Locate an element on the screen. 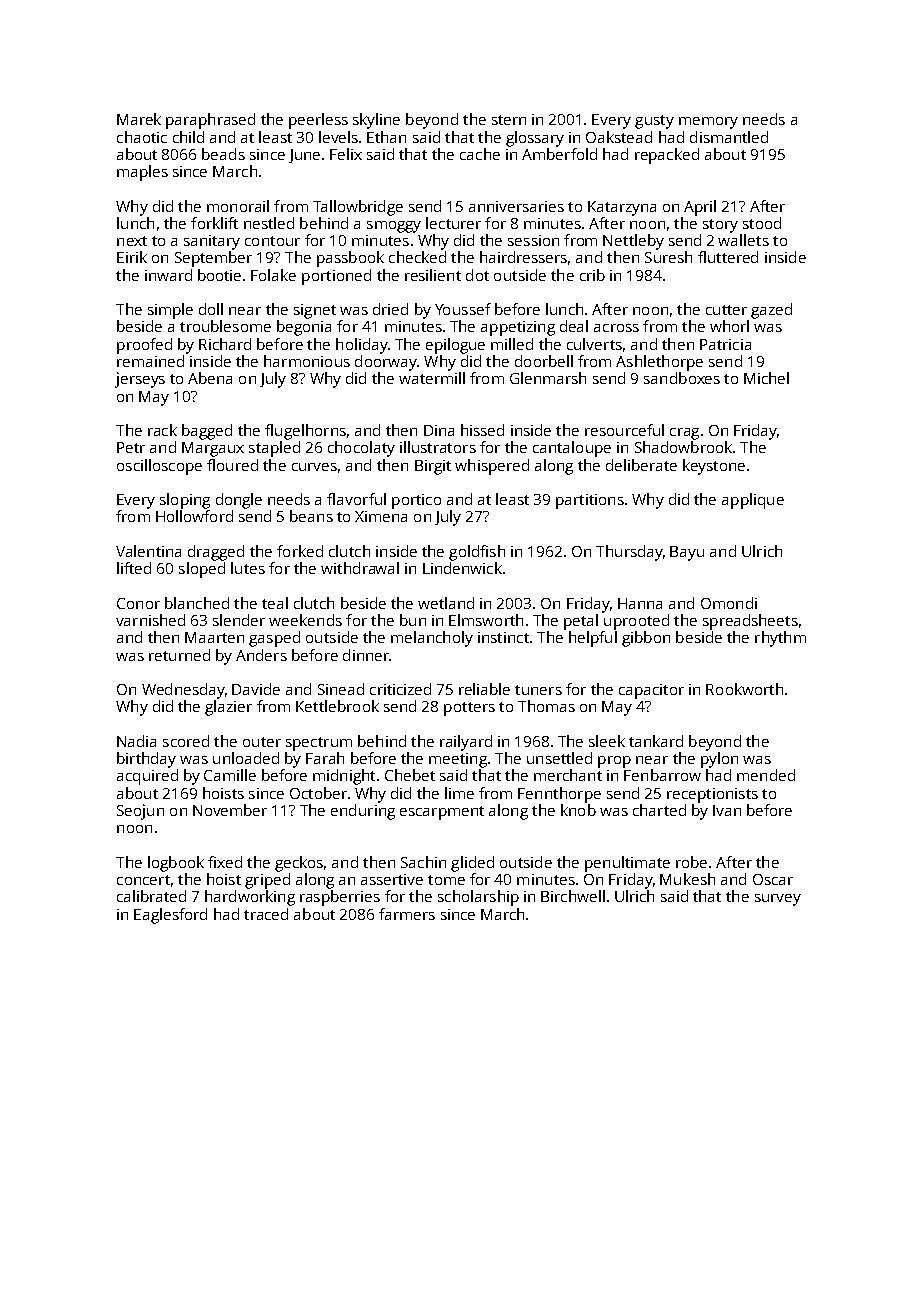 The height and width of the screenshot is (1311, 924). cache is located at coordinates (480, 154).
